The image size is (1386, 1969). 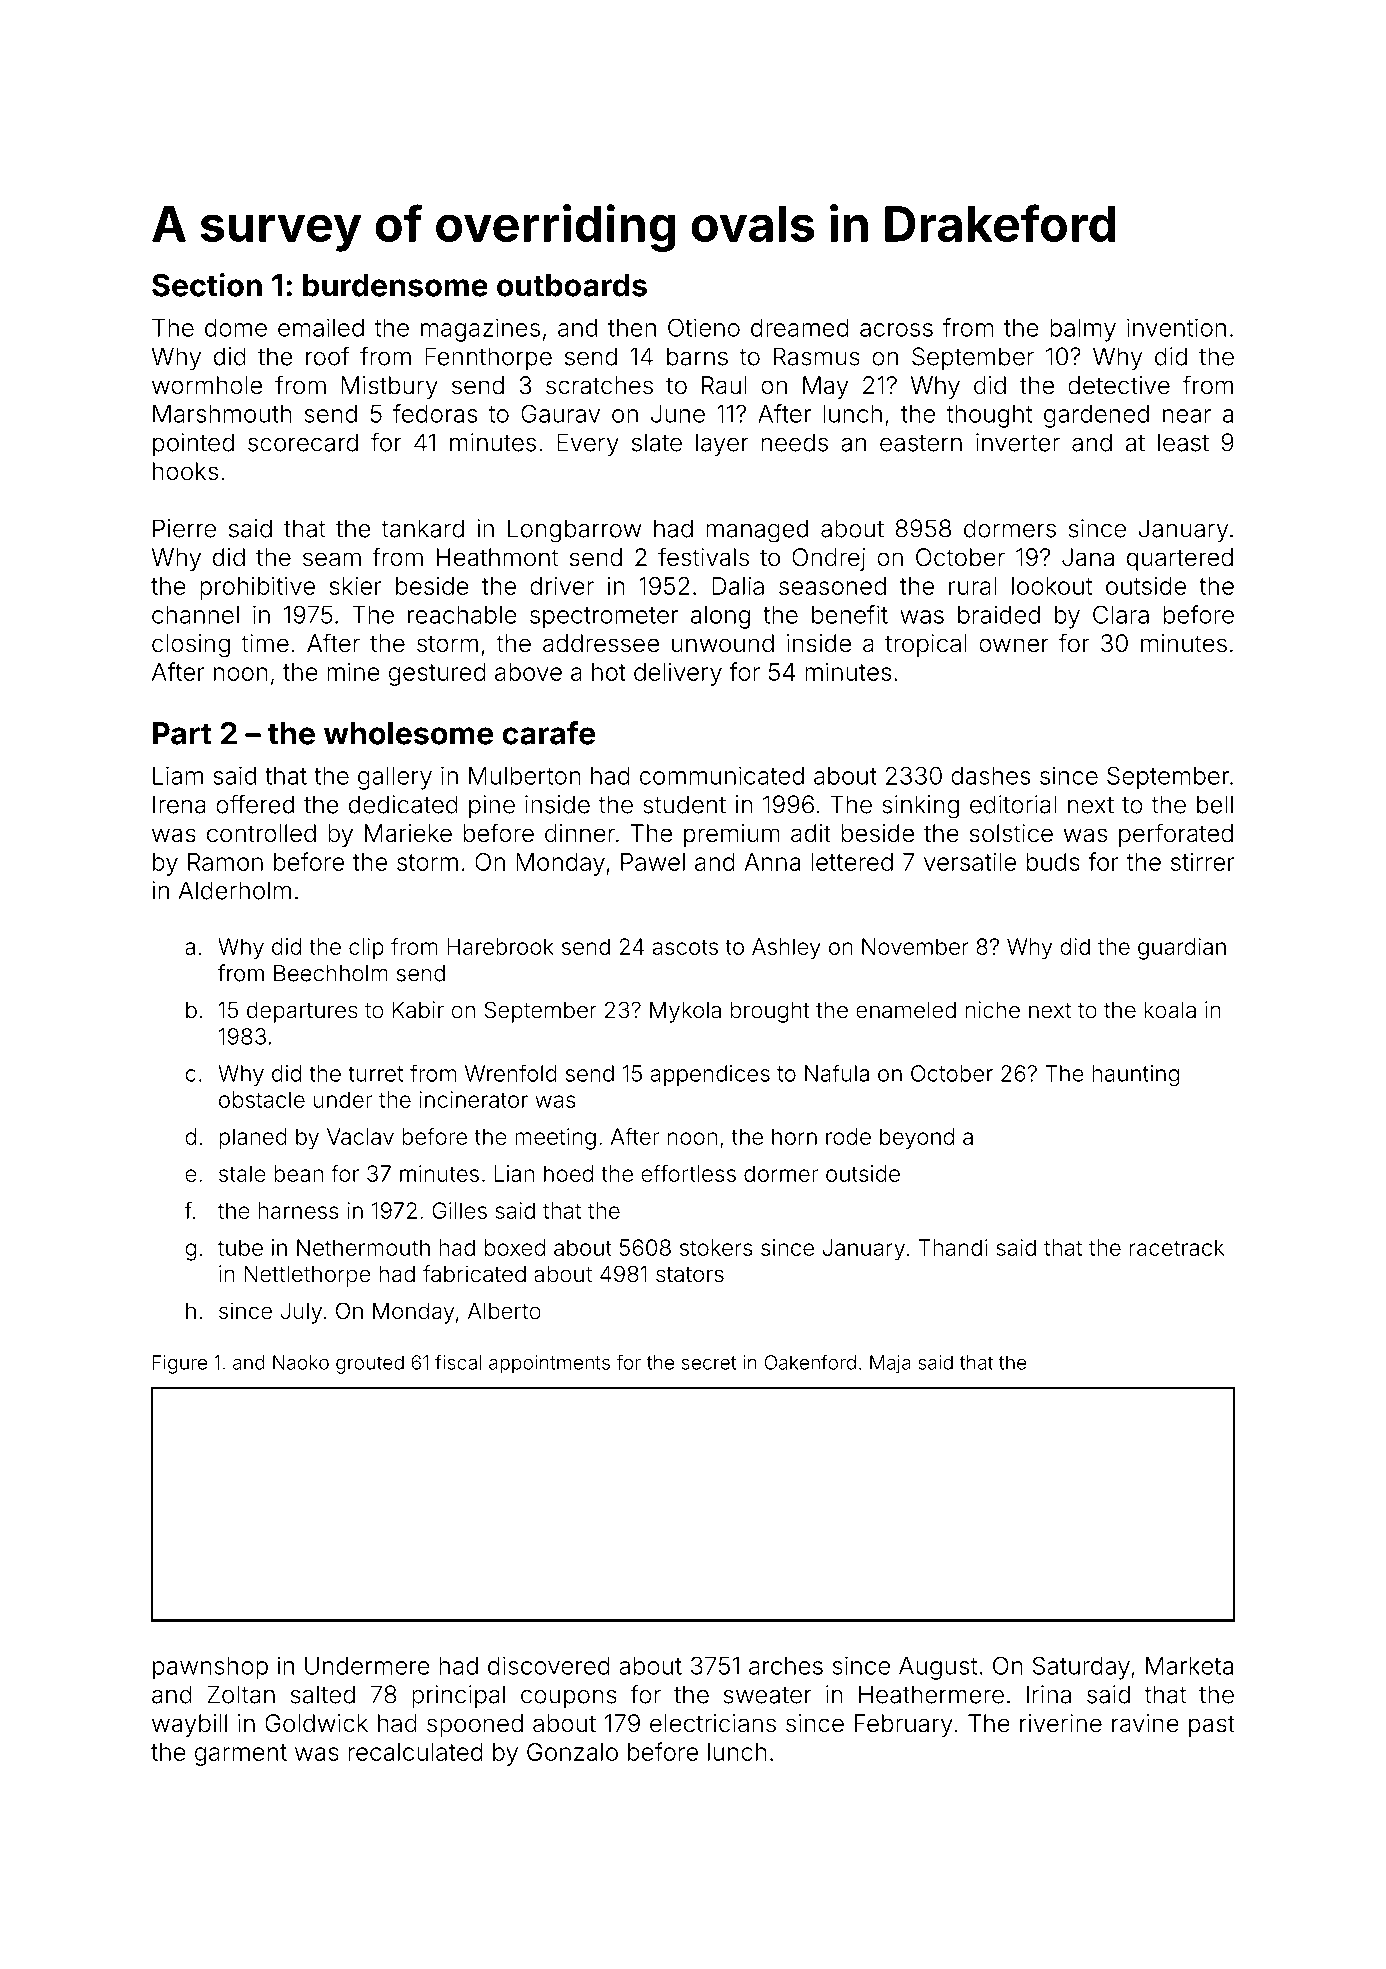 I want to click on niche, so click(x=993, y=1009).
